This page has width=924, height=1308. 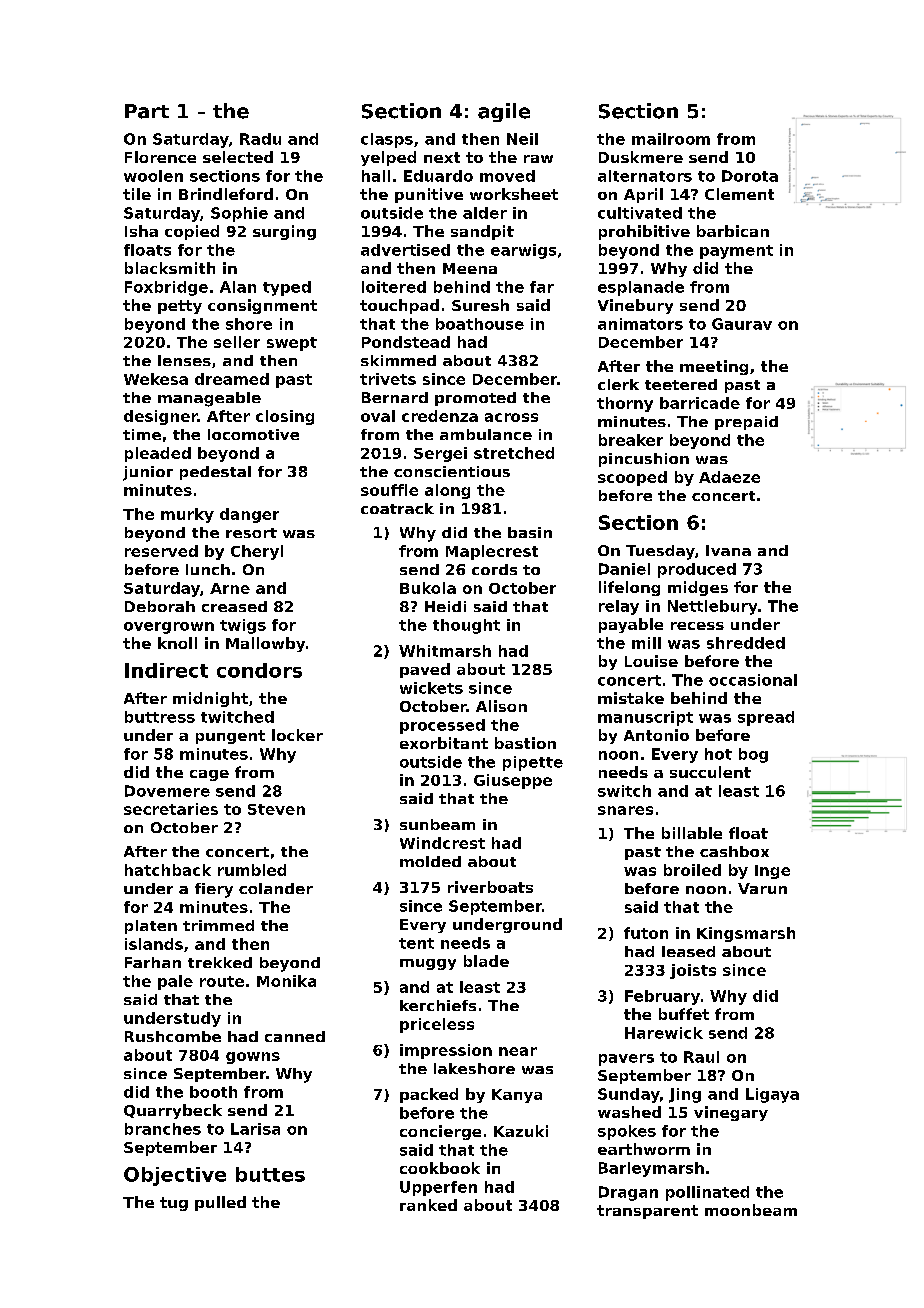 What do you see at coordinates (428, 588) in the page?
I see `Bukola` at bounding box center [428, 588].
